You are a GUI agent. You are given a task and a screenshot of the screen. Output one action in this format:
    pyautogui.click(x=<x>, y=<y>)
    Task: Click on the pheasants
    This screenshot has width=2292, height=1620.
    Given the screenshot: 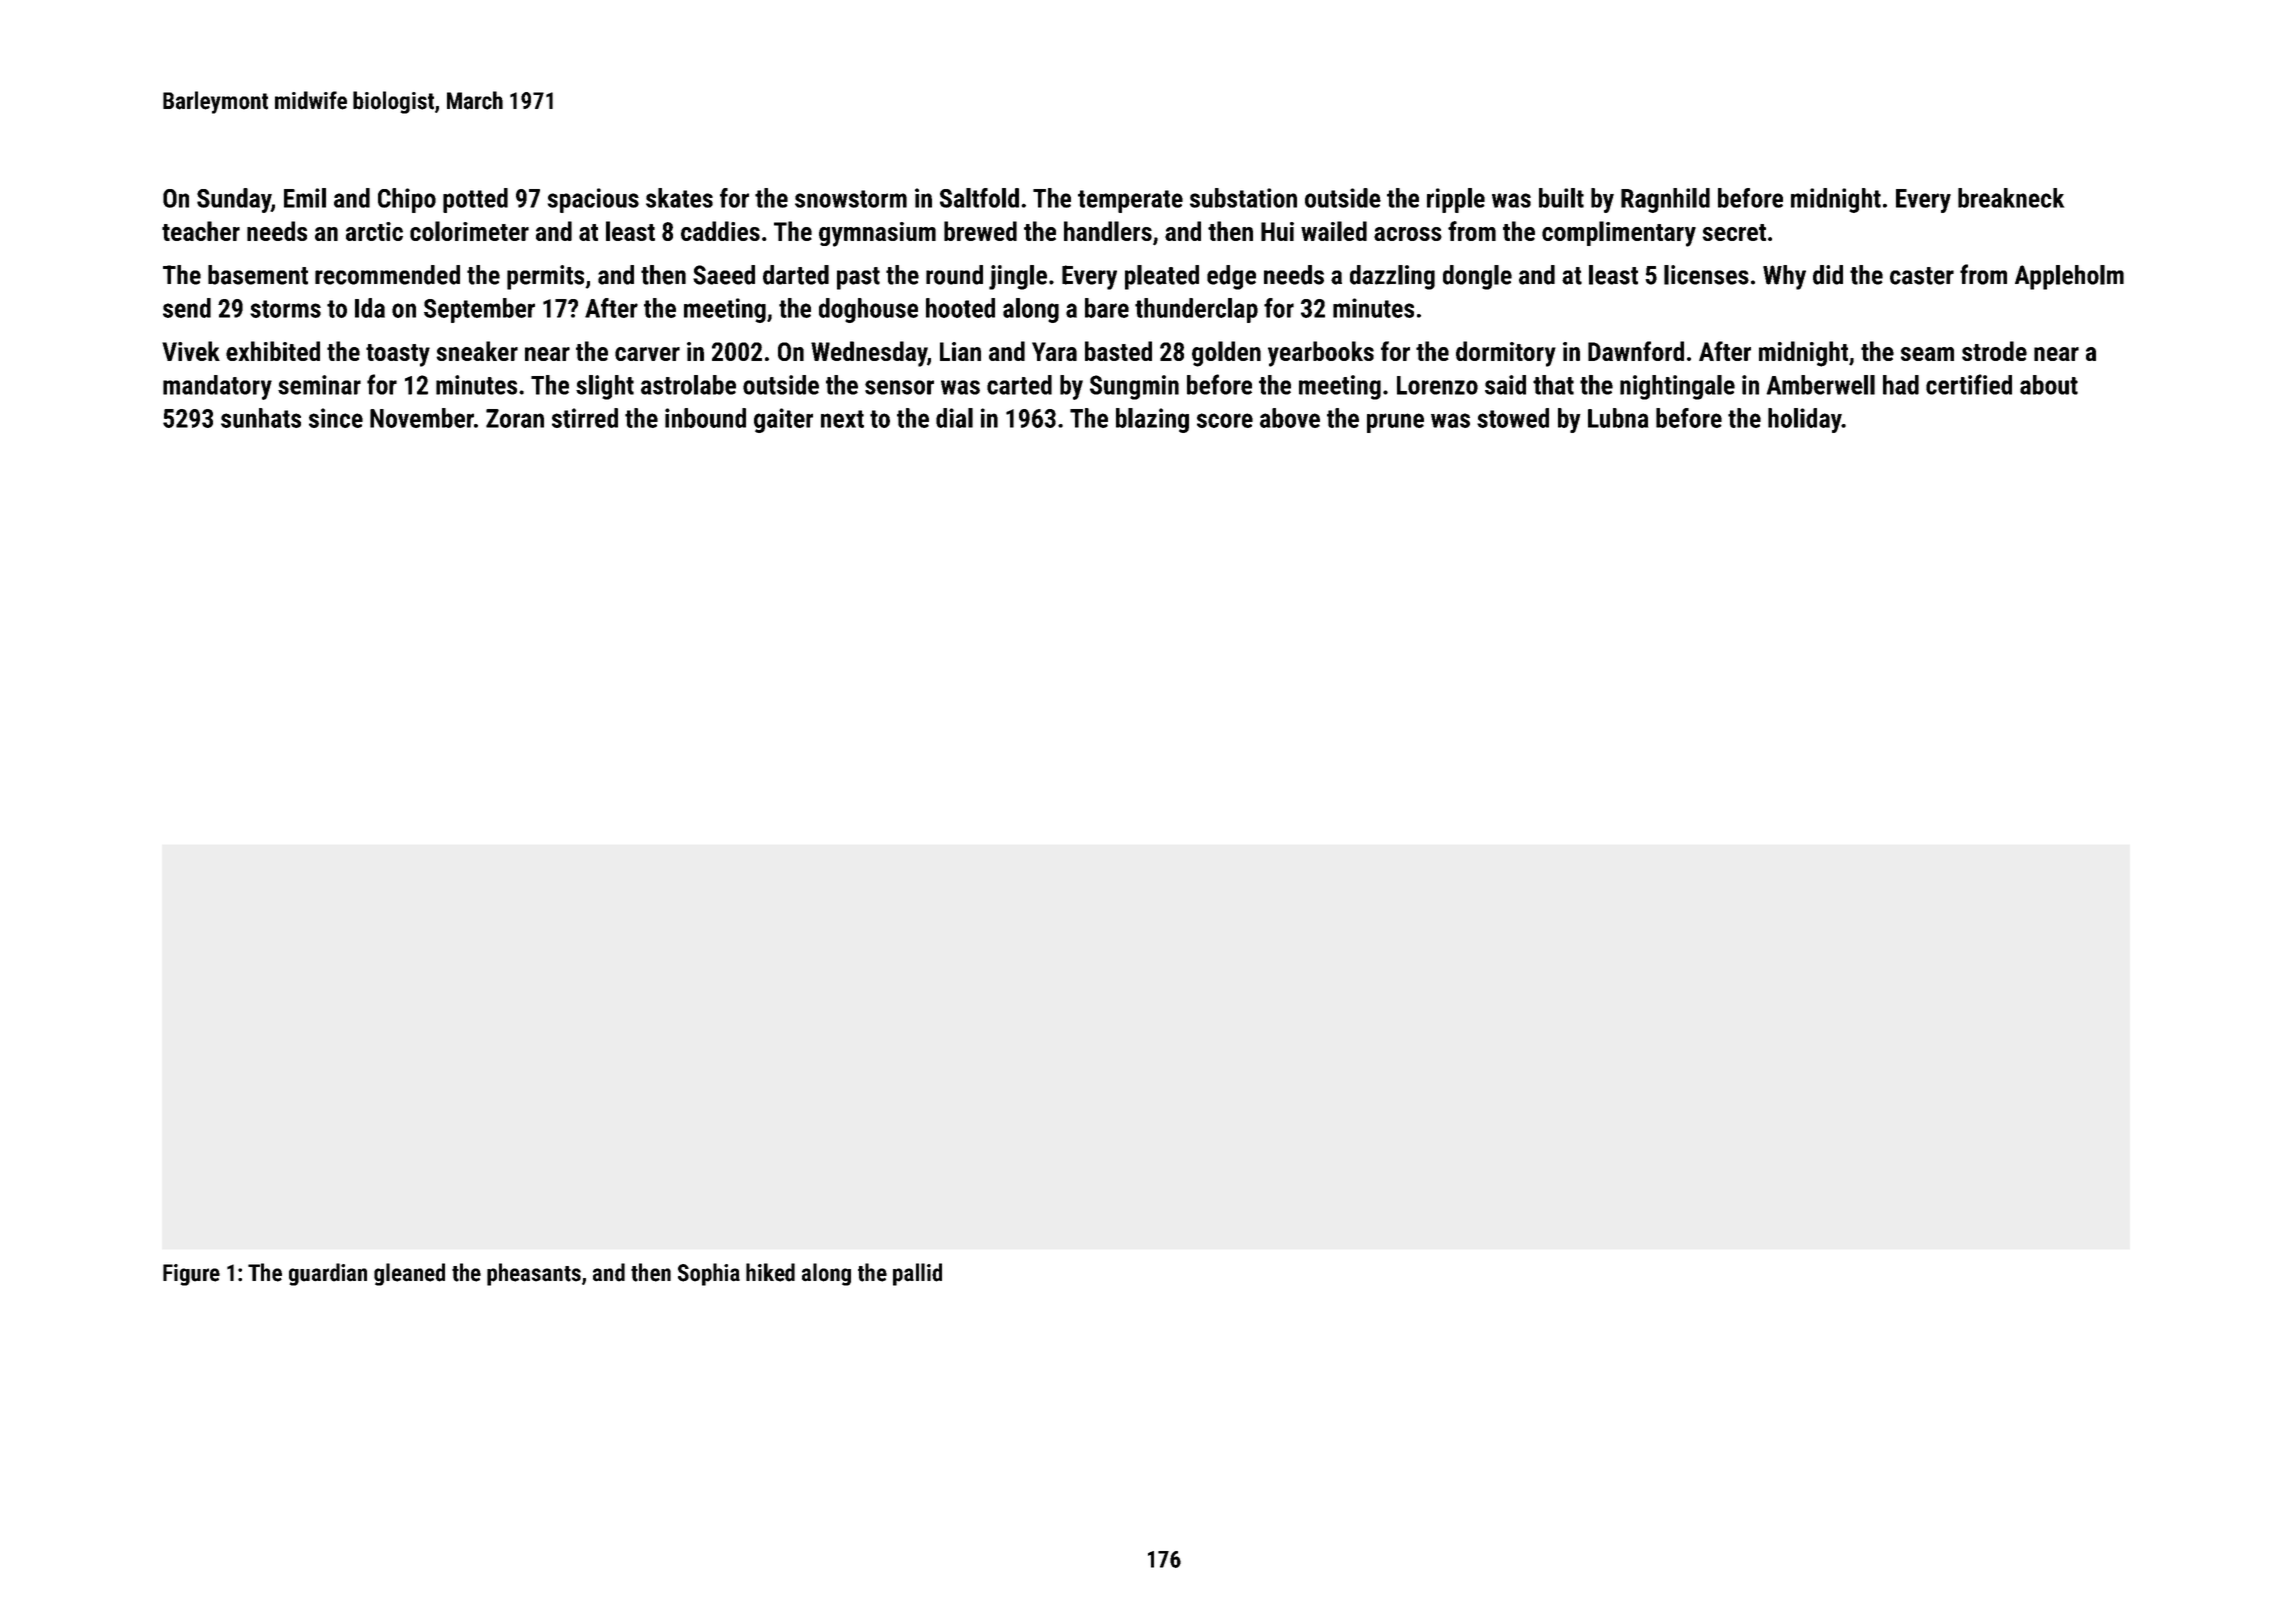 What is the action you would take?
    pyautogui.click(x=534, y=1274)
